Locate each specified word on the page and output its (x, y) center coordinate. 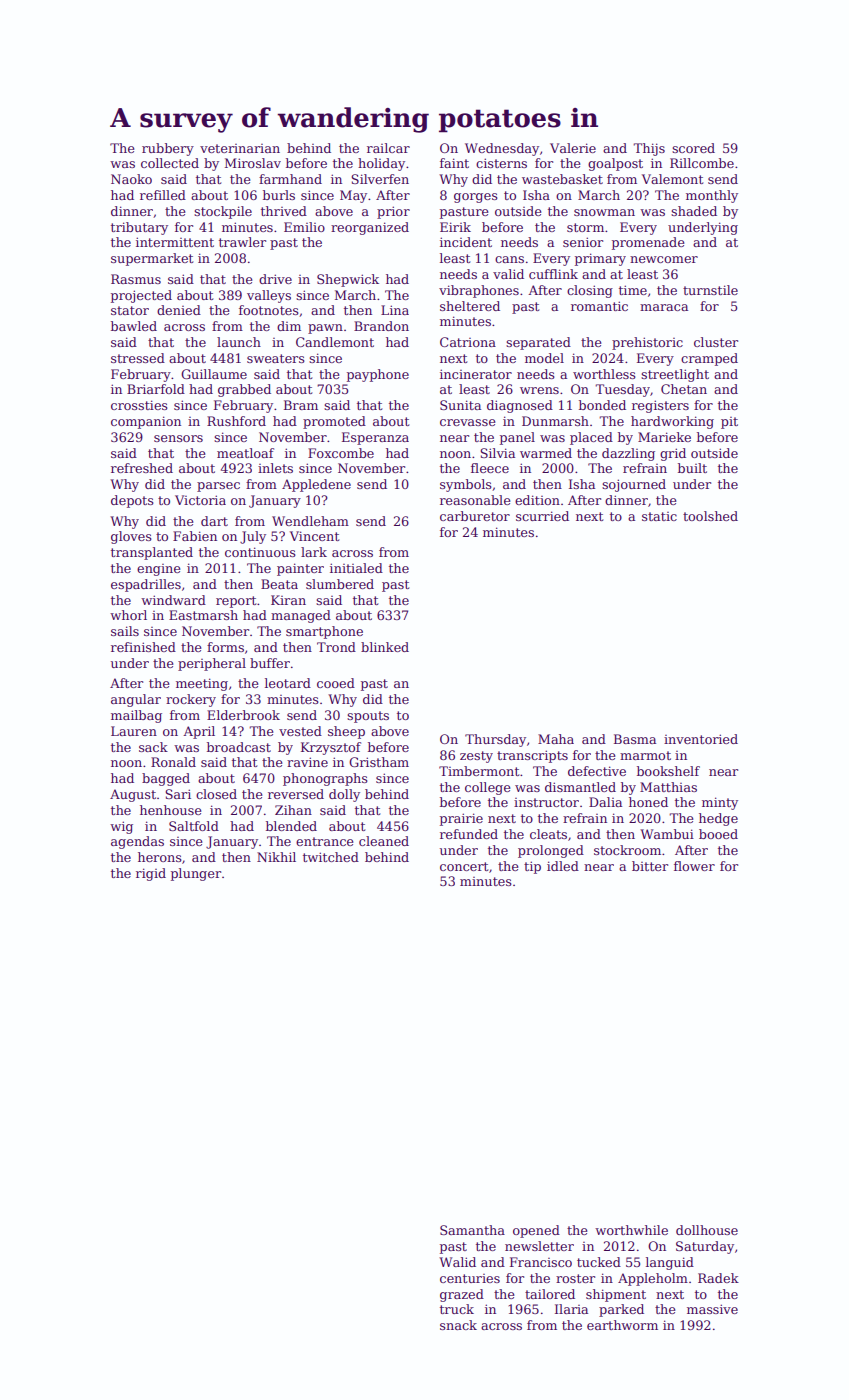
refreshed (142, 468)
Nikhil (276, 857)
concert (464, 866)
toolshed (710, 516)
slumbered (340, 584)
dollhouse (707, 1230)
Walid (457, 1262)
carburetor (475, 516)
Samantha (472, 1230)
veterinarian (240, 148)
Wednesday (502, 149)
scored (693, 148)
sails (125, 631)
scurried (542, 516)
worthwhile (631, 1230)
